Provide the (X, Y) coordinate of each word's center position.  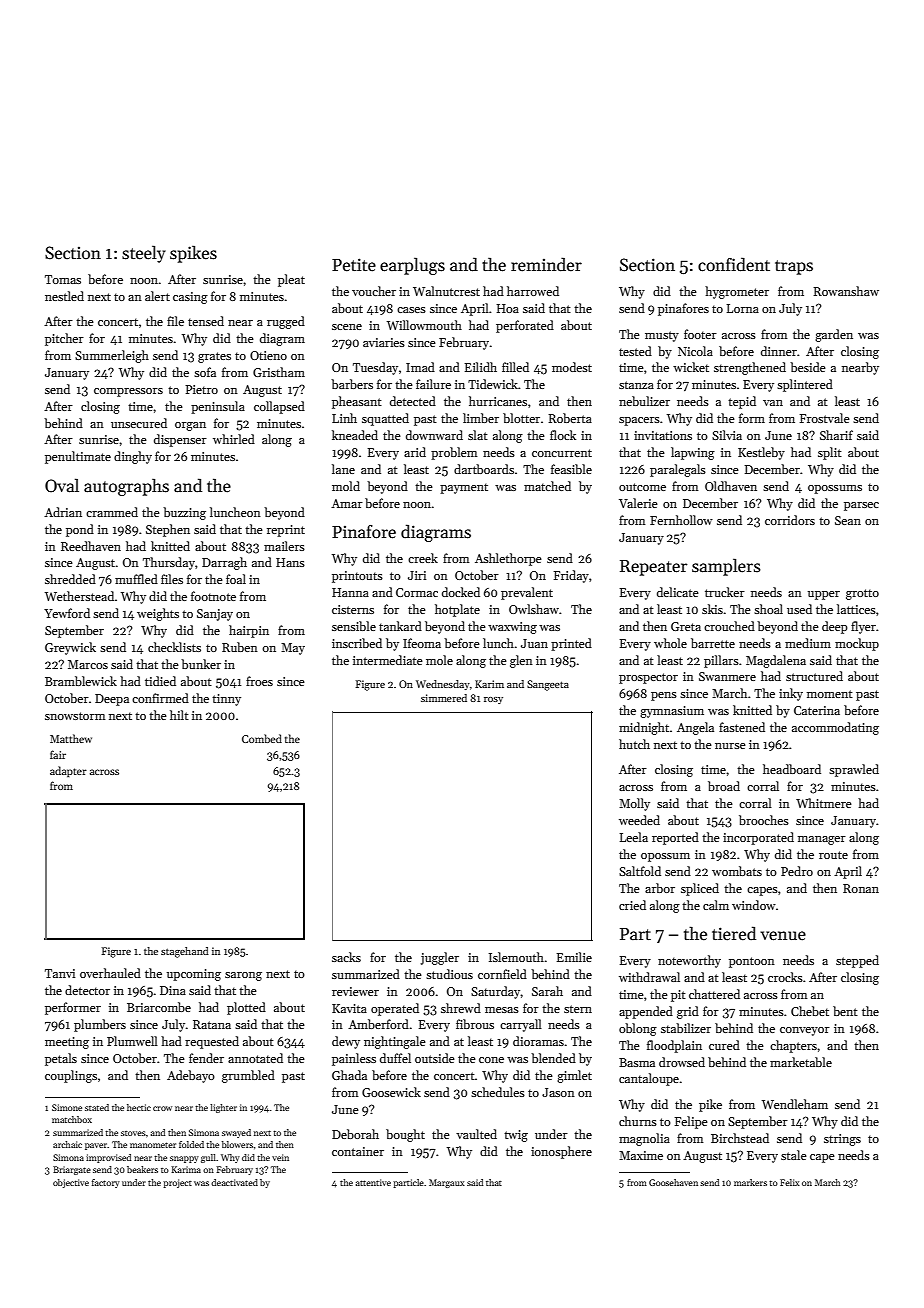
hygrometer (737, 292)
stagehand (185, 952)
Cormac (417, 592)
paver (96, 1146)
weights (158, 614)
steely (144, 254)
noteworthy (689, 961)
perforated (525, 326)
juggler (440, 958)
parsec (861, 506)
